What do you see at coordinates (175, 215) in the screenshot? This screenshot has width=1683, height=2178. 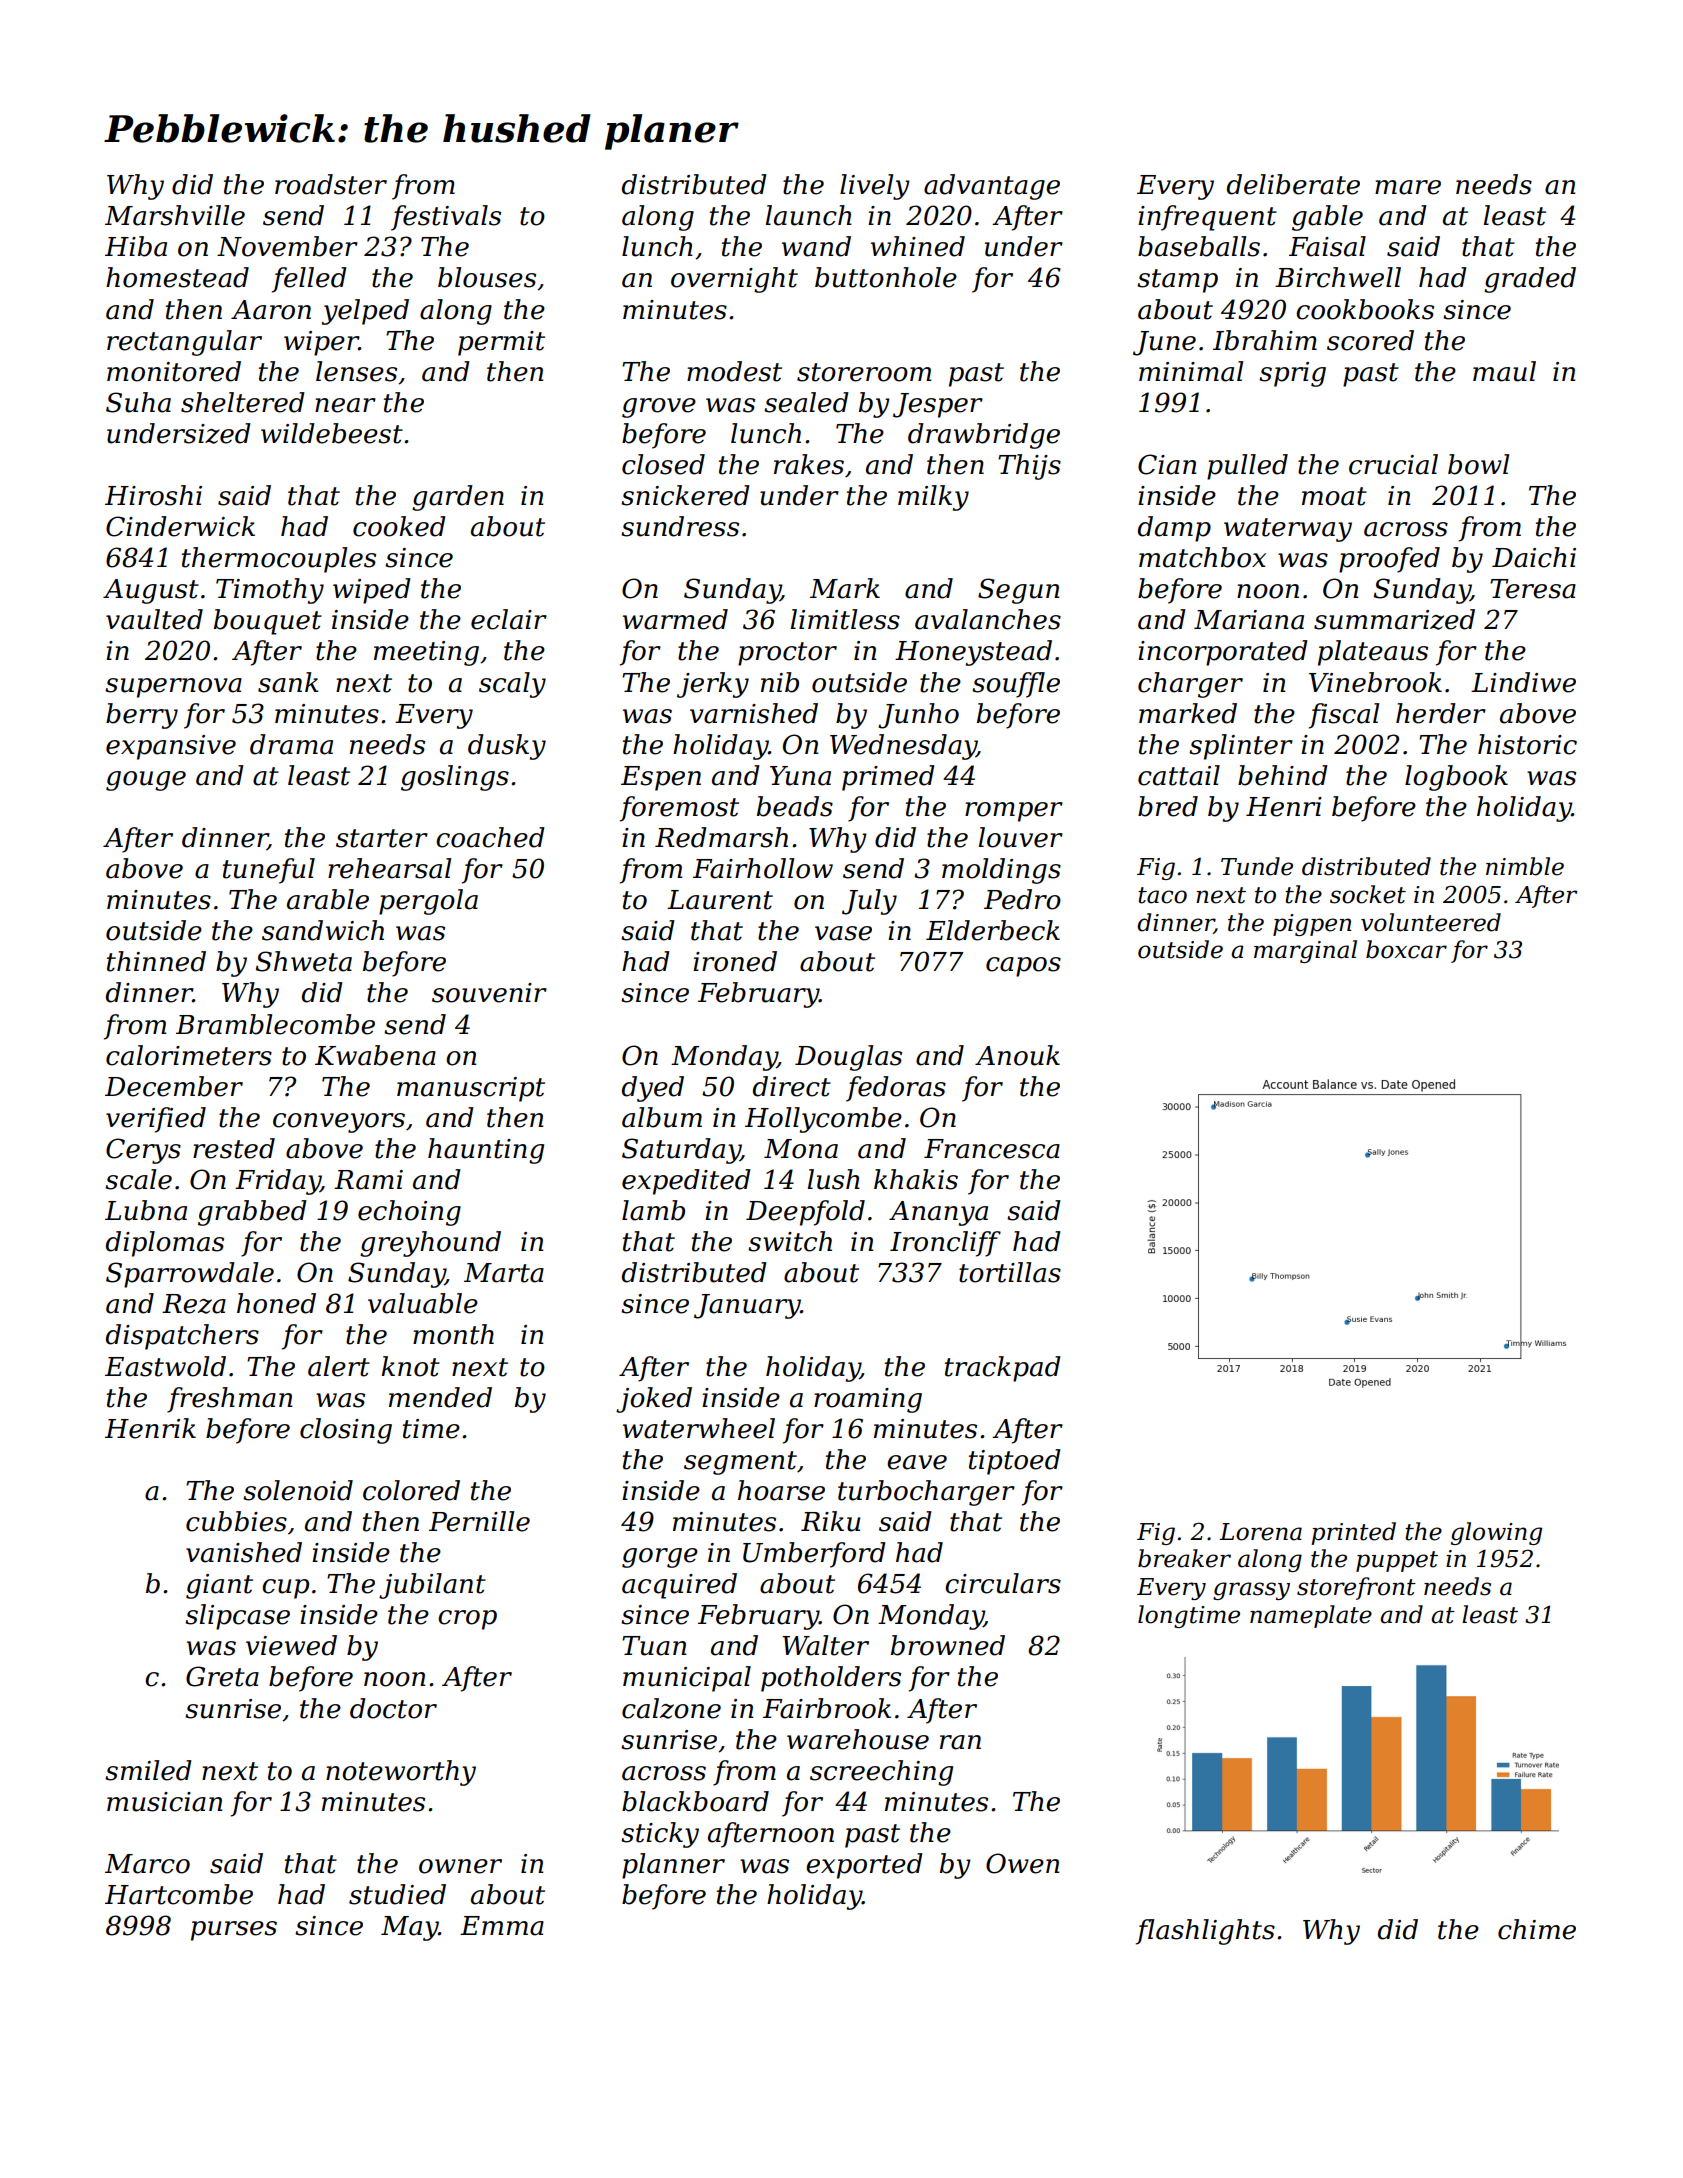 I see `Marshville` at bounding box center [175, 215].
